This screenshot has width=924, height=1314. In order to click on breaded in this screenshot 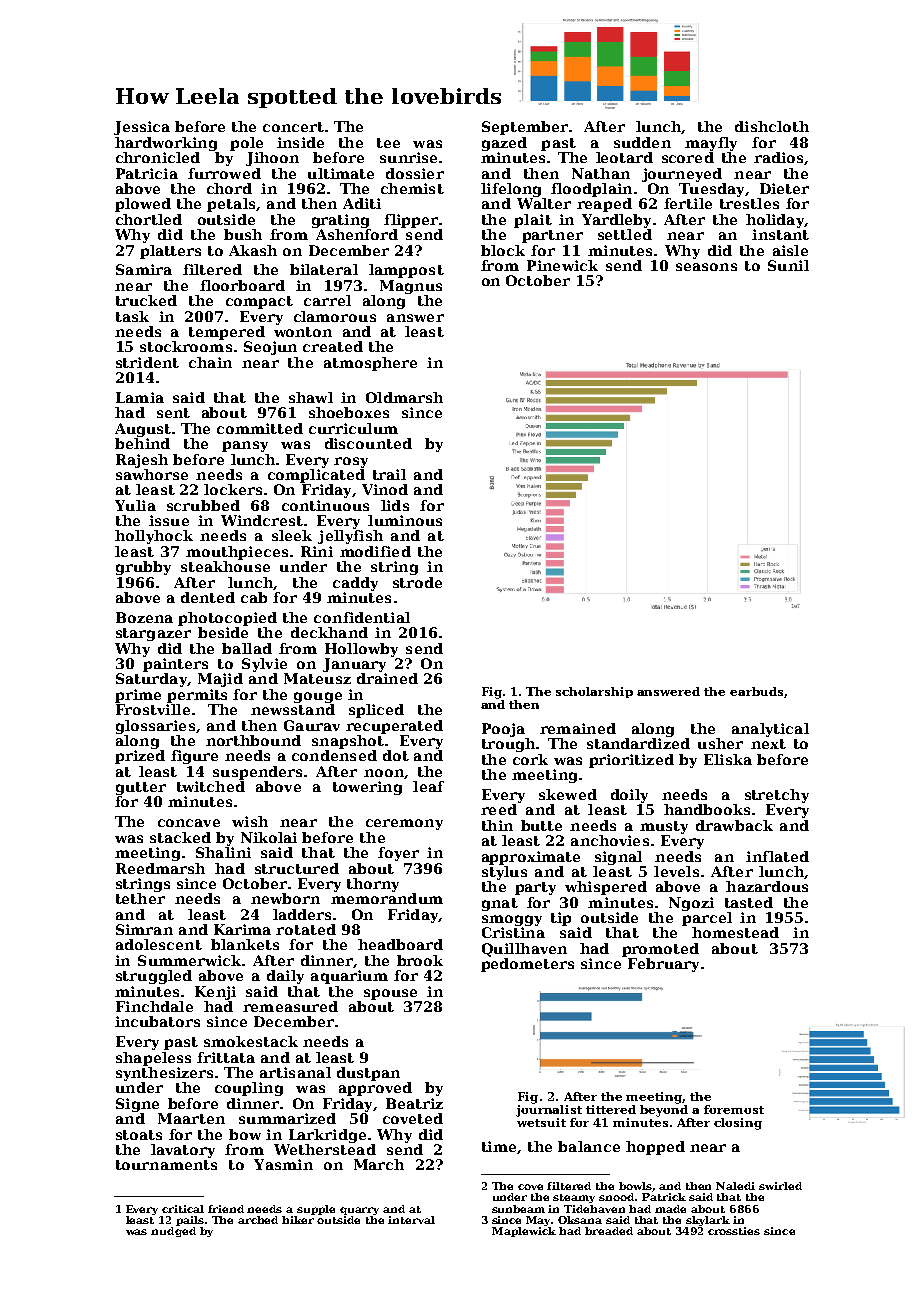, I will do `click(609, 1231)`.
